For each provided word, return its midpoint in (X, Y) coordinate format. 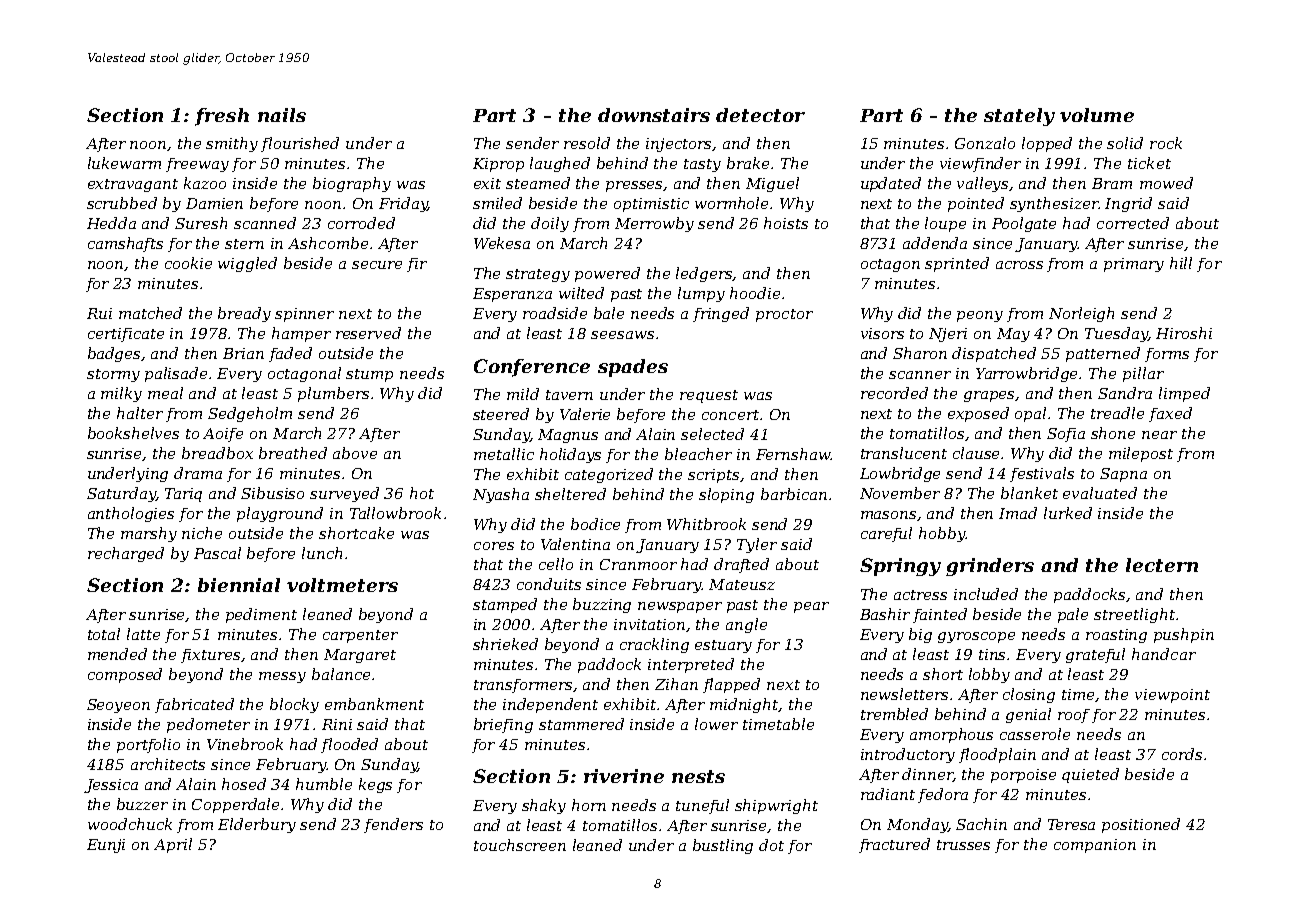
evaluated (1100, 493)
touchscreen (520, 845)
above (355, 453)
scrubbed (122, 203)
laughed (560, 164)
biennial (239, 585)
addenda (935, 243)
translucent (904, 453)
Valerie (585, 414)
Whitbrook (706, 524)
